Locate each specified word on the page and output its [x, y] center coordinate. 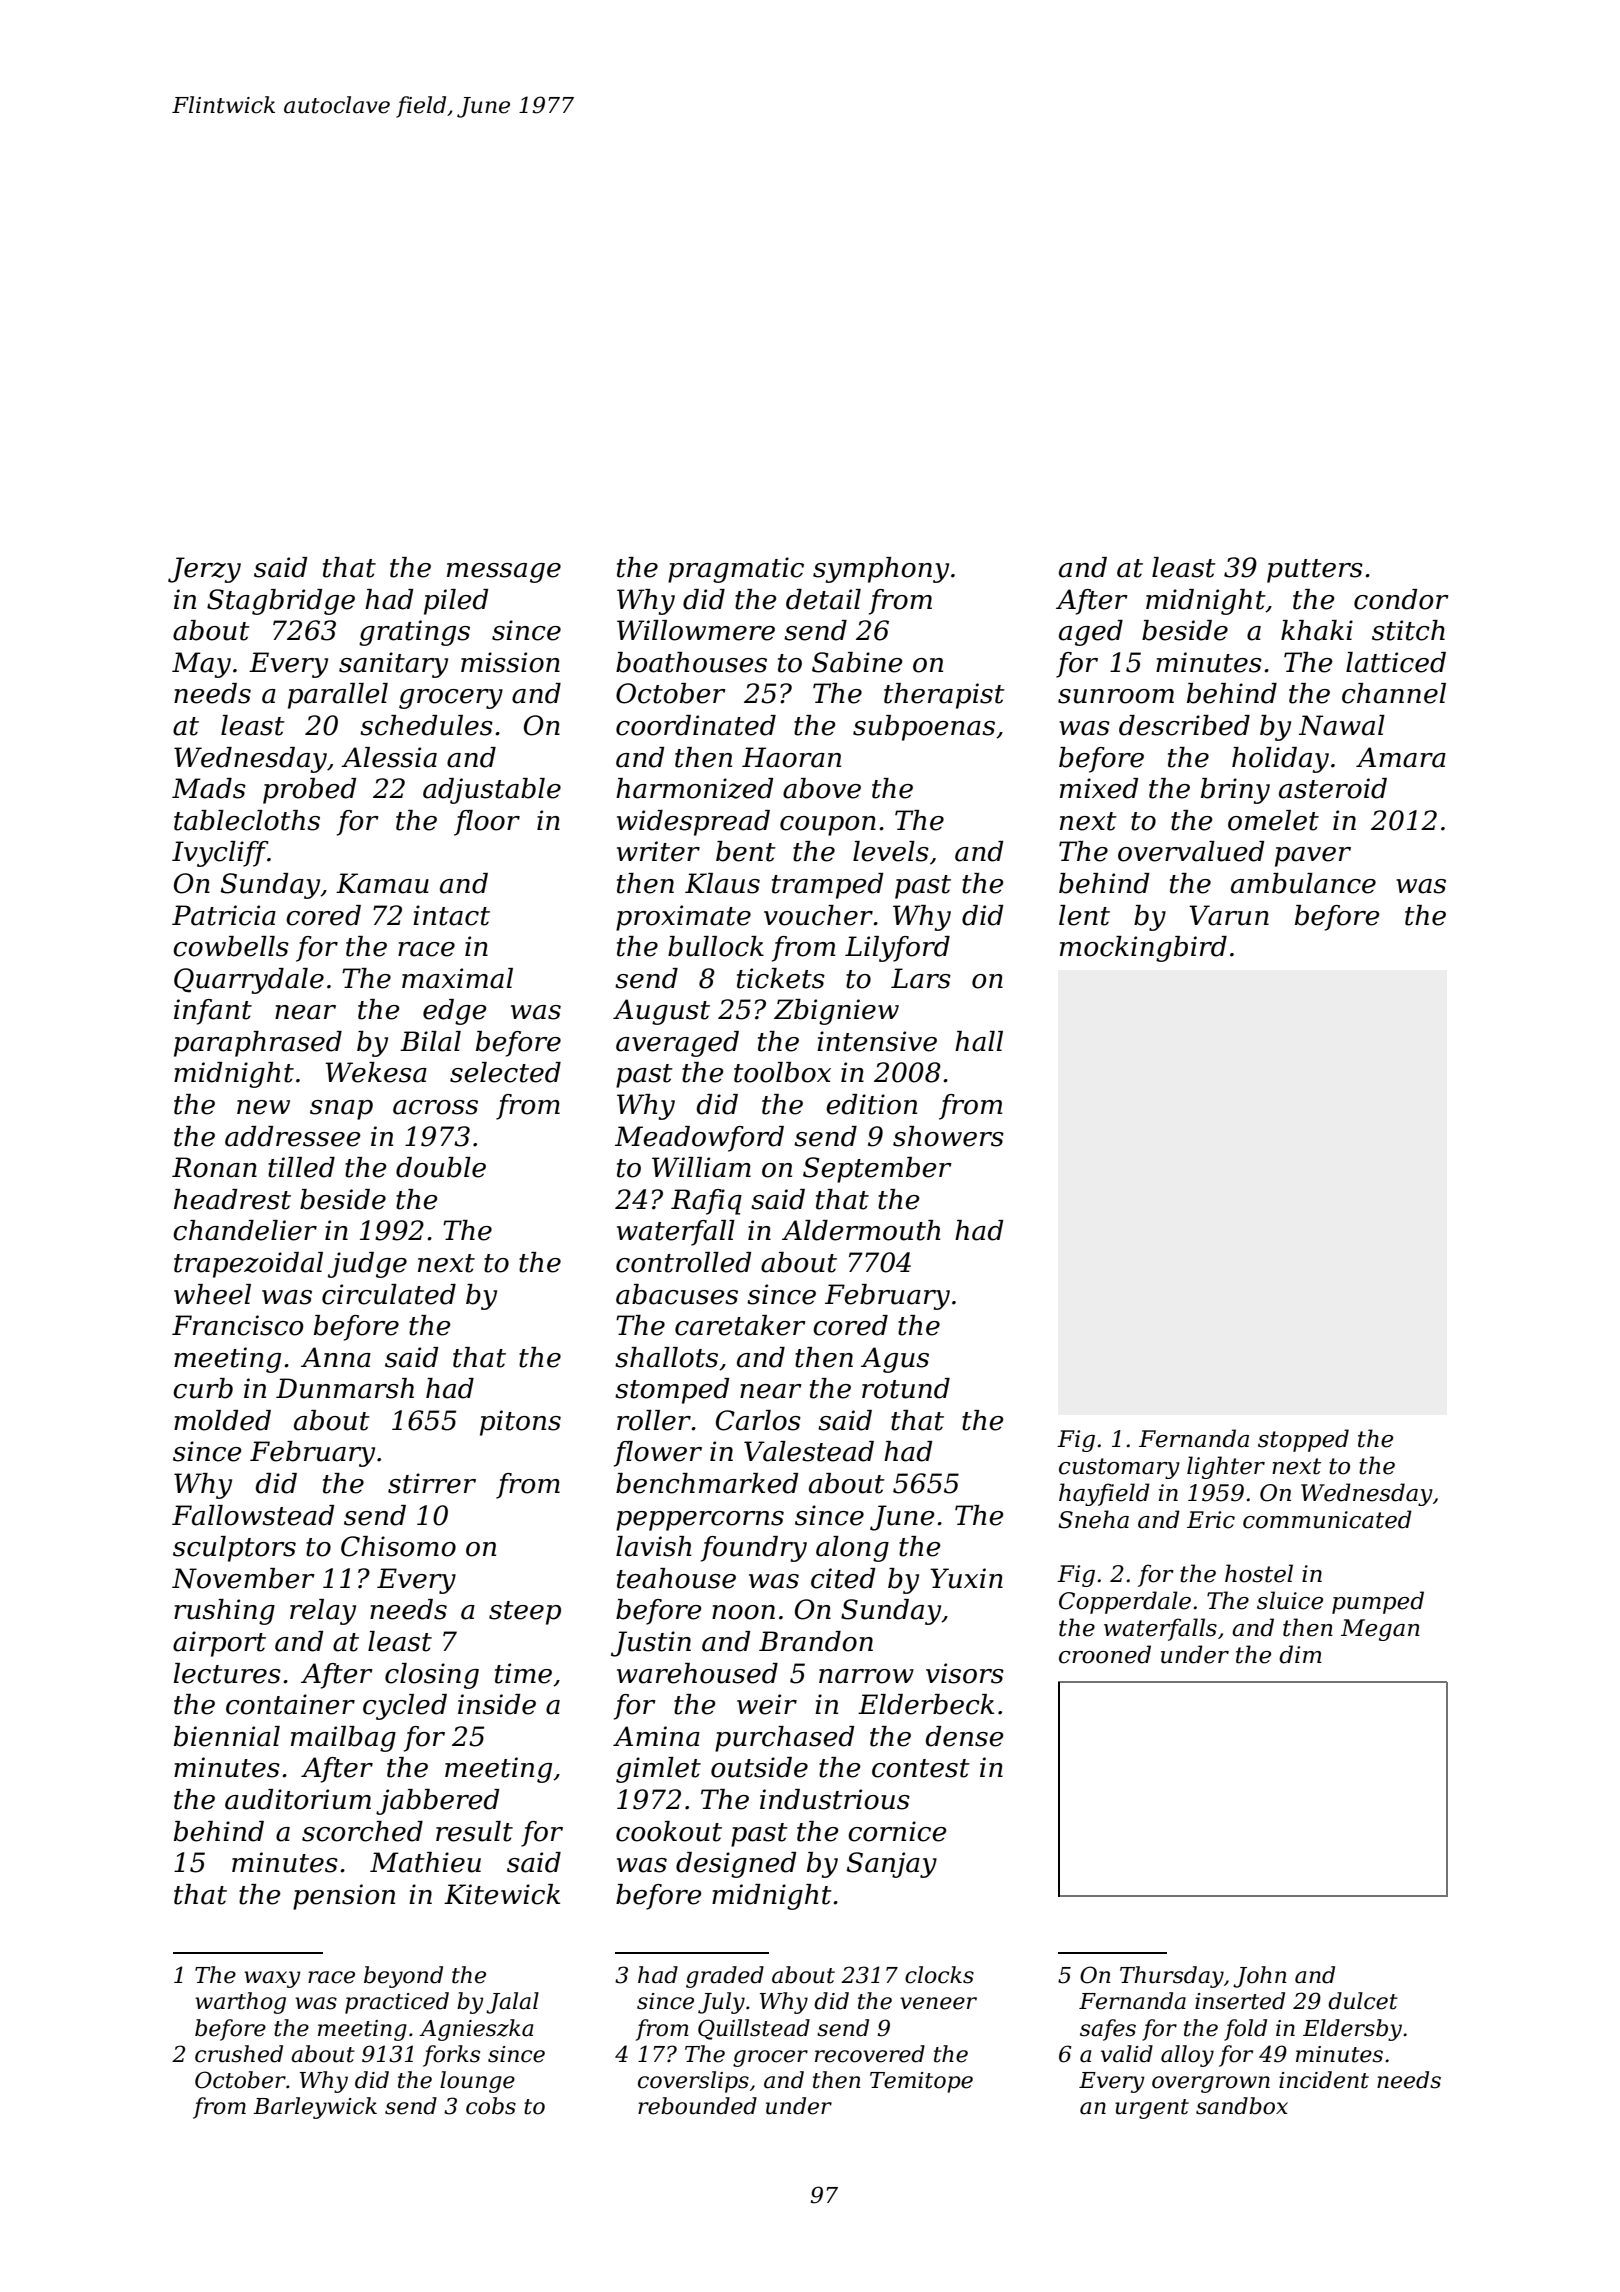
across [435, 1107]
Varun [1229, 915]
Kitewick [502, 1894]
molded [222, 1420]
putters [1315, 571]
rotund [906, 1388]
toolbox [782, 1072]
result [474, 1831]
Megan [1380, 1630]
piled [456, 602]
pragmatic [736, 570]
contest [921, 1768]
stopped [1303, 1440]
